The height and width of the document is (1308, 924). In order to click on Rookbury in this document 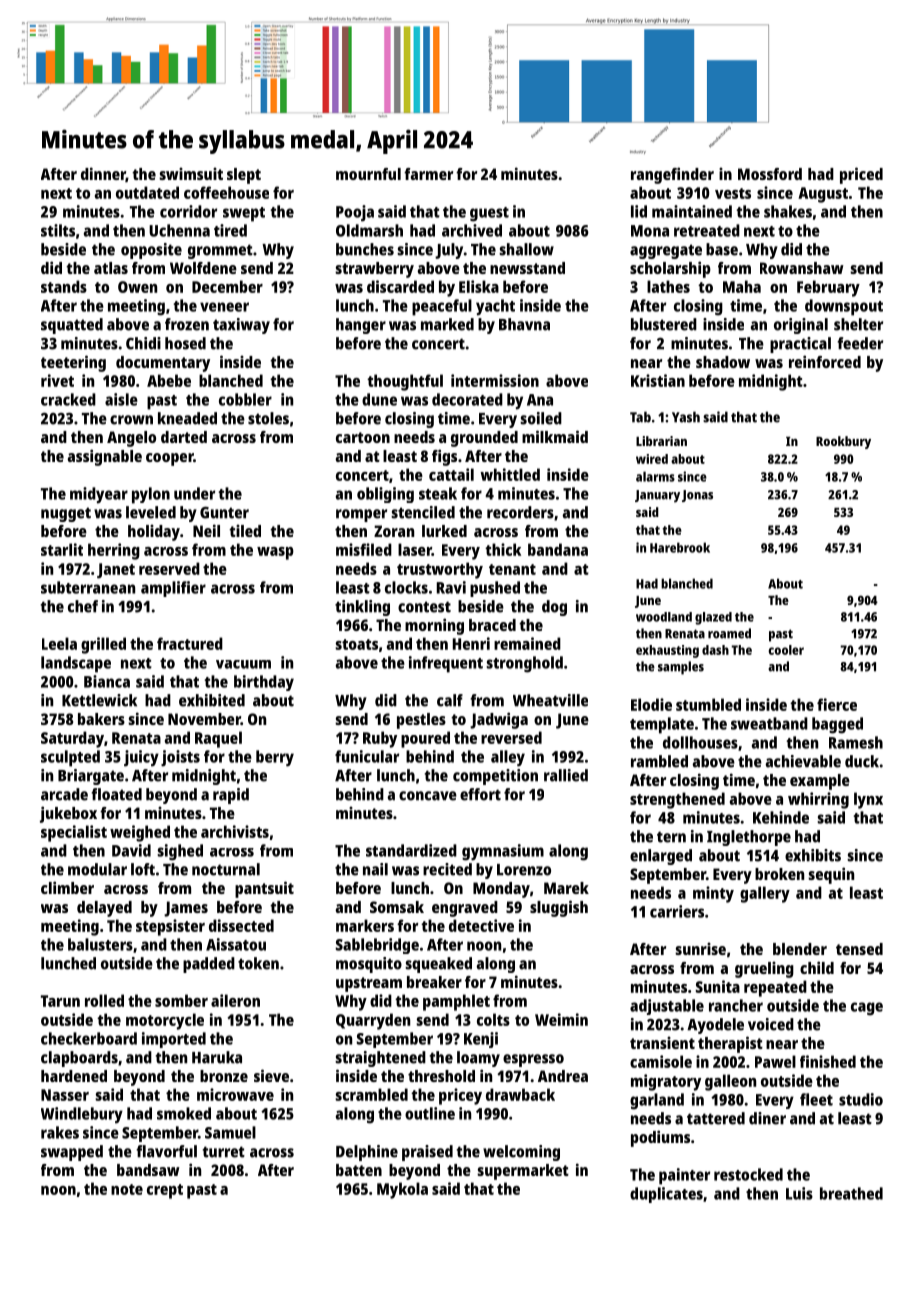, I will do `click(843, 442)`.
